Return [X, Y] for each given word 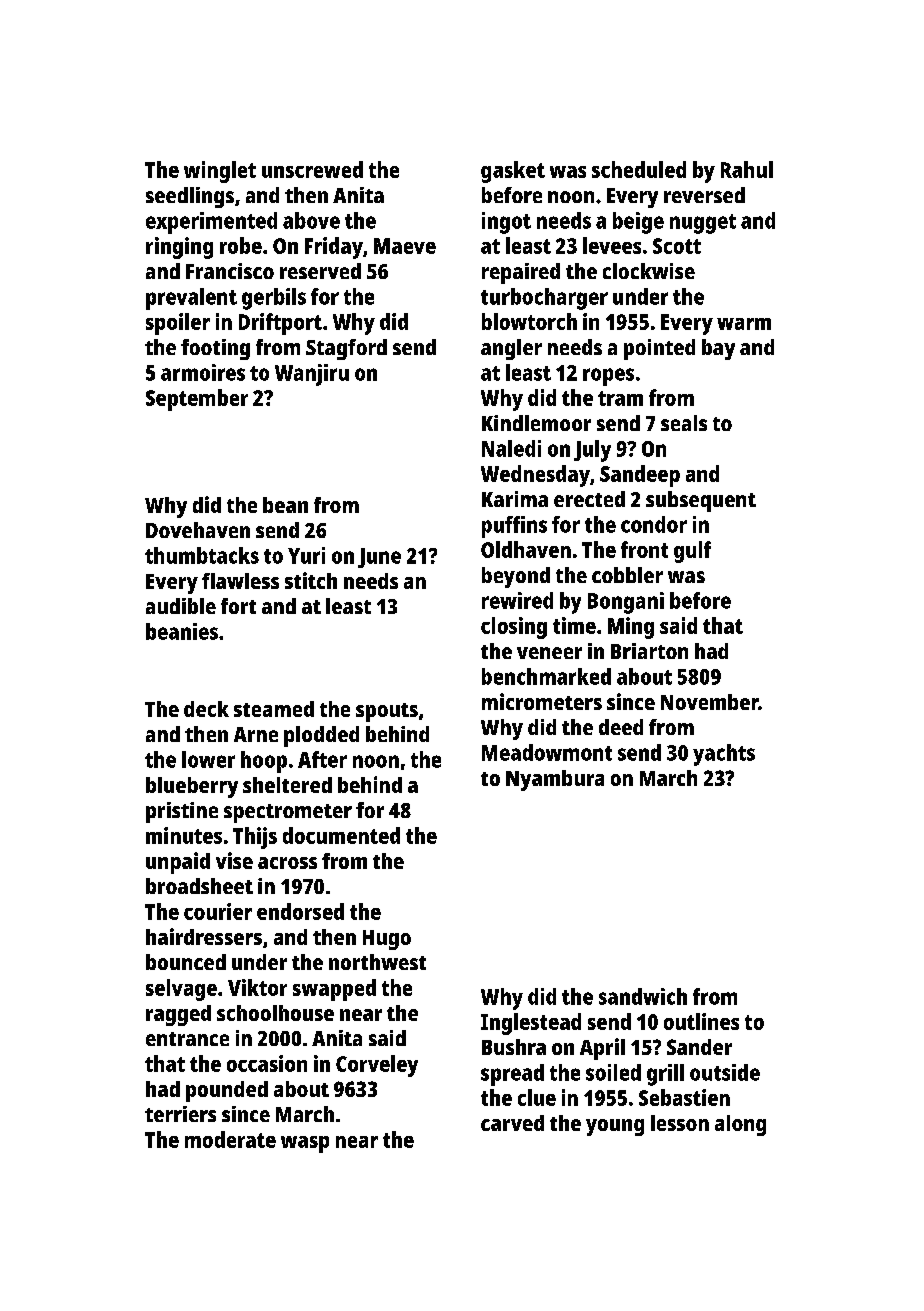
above [311, 220]
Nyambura [555, 780]
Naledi [511, 448]
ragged [178, 1015]
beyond [516, 577]
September [197, 400]
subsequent [701, 501]
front [644, 549]
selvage [181, 990]
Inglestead [531, 1024]
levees [612, 245]
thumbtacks [202, 555]
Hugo [387, 940]
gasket [513, 172]
